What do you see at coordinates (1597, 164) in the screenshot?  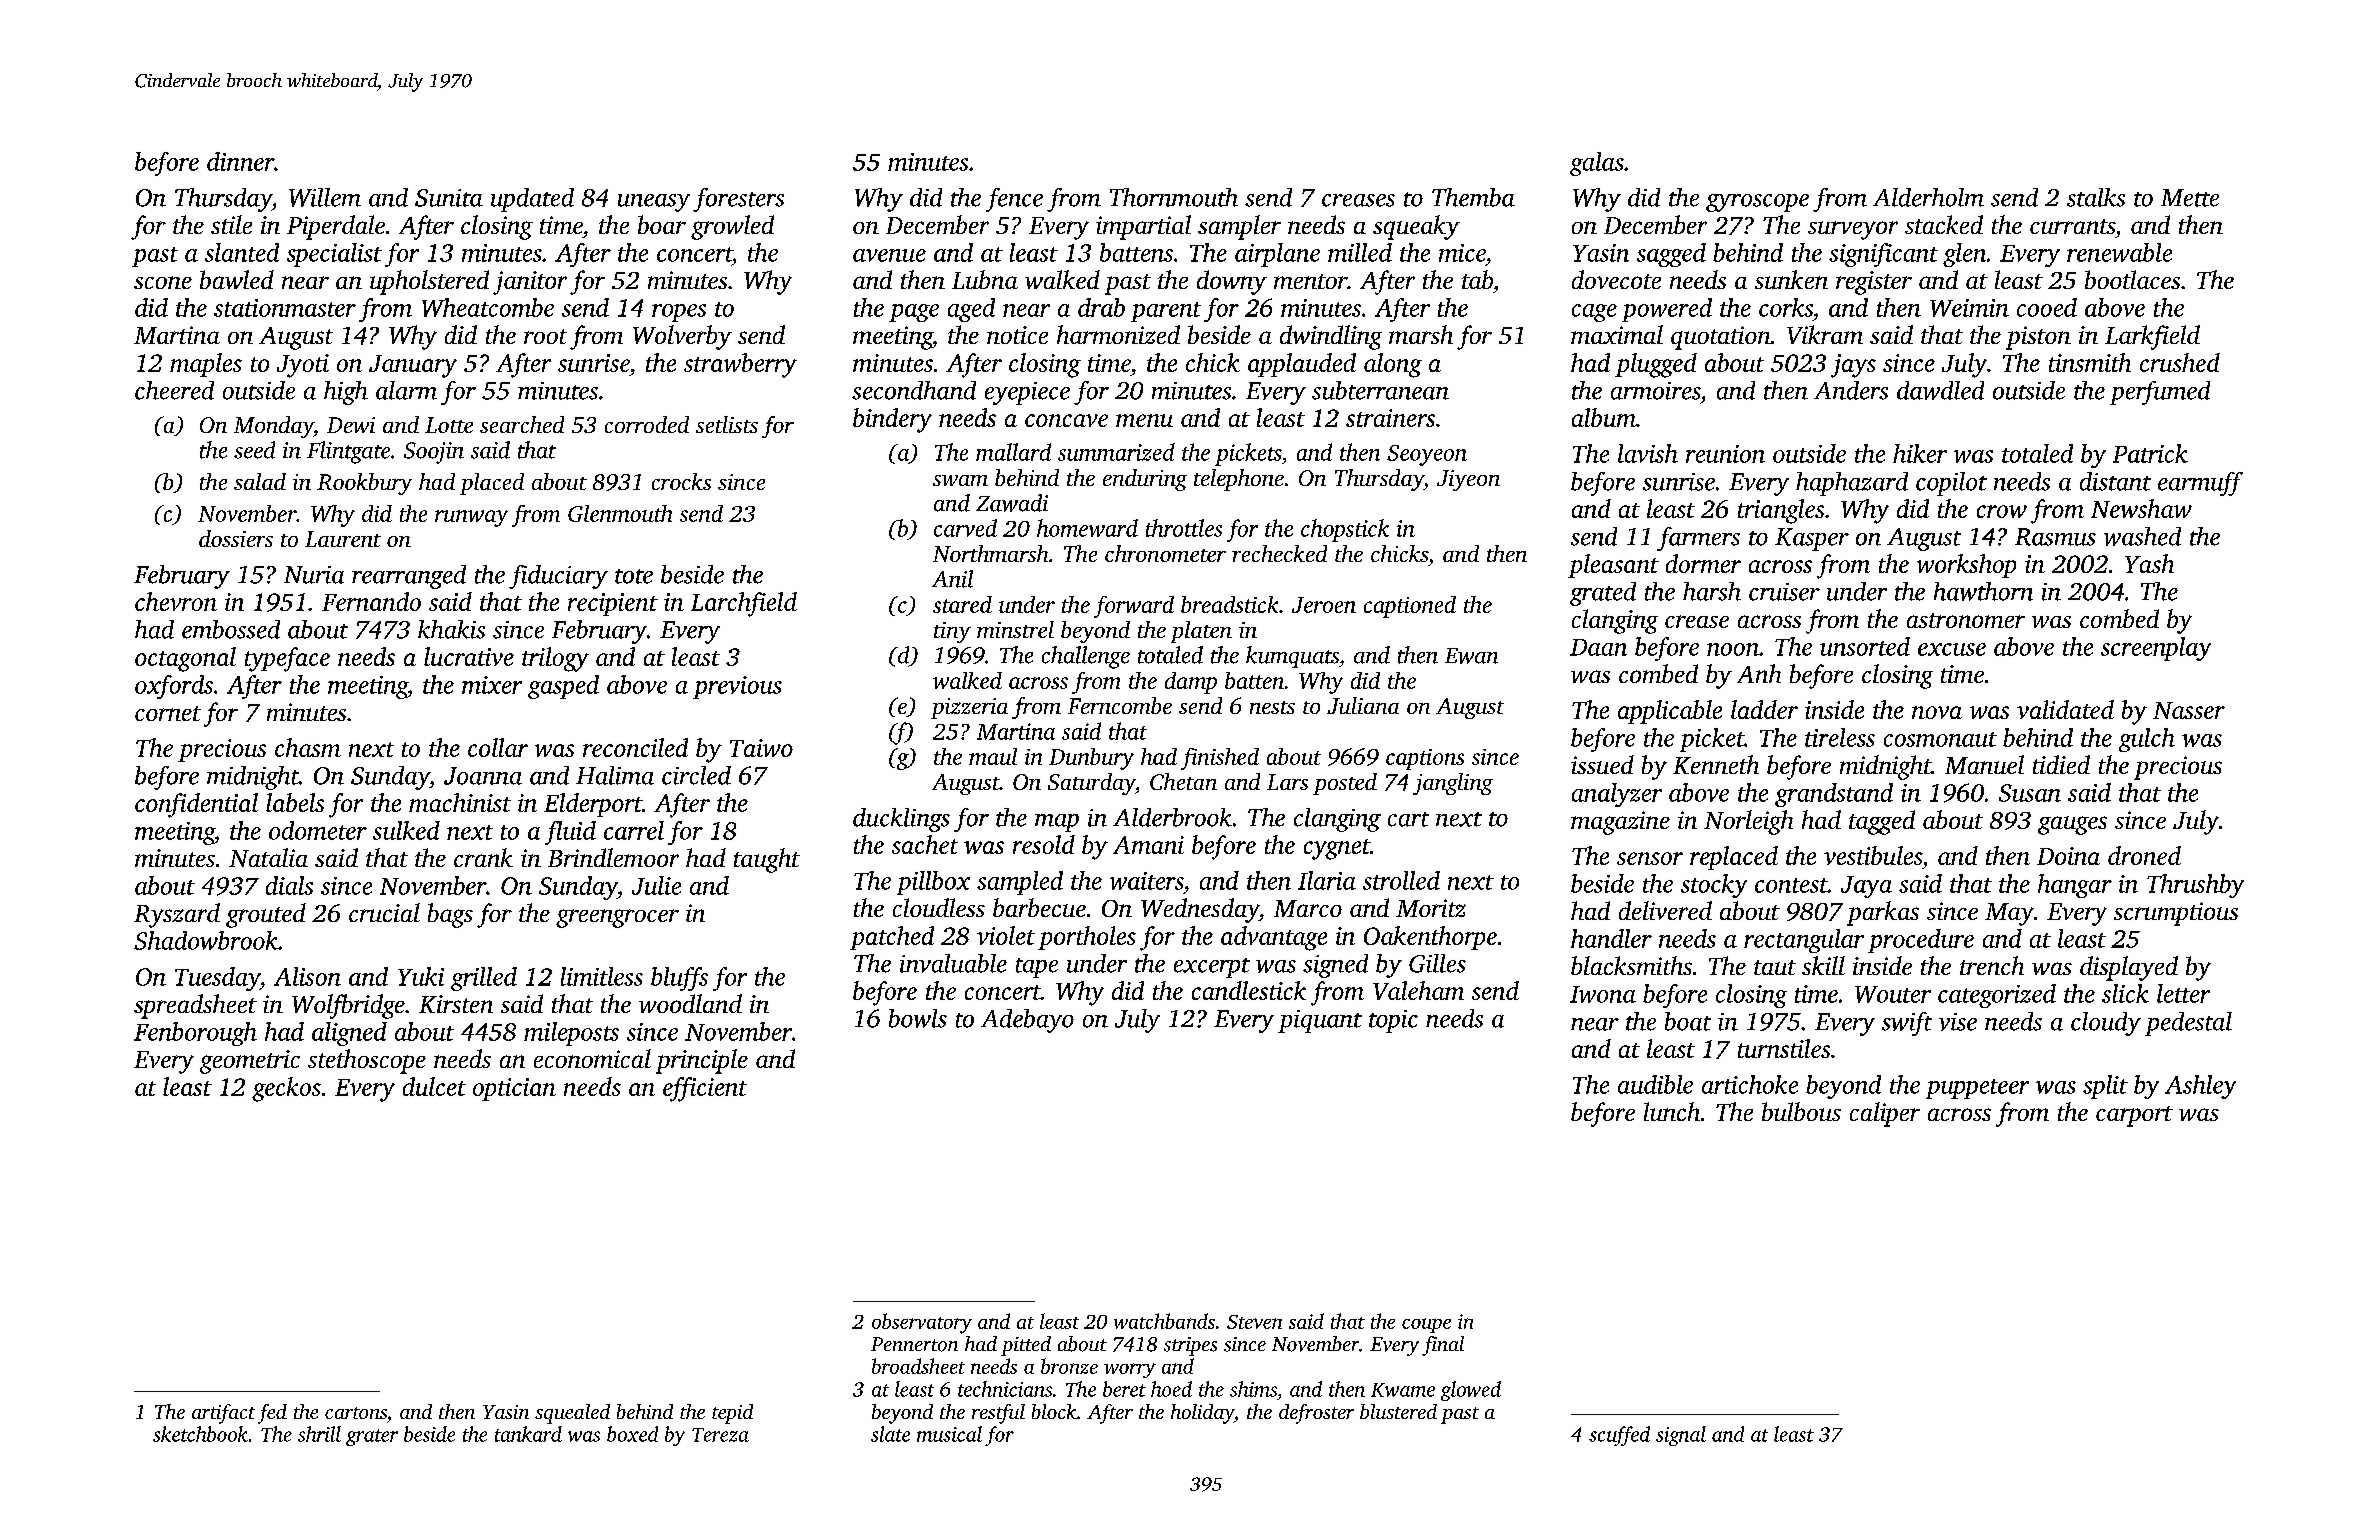 I see `galas` at bounding box center [1597, 164].
